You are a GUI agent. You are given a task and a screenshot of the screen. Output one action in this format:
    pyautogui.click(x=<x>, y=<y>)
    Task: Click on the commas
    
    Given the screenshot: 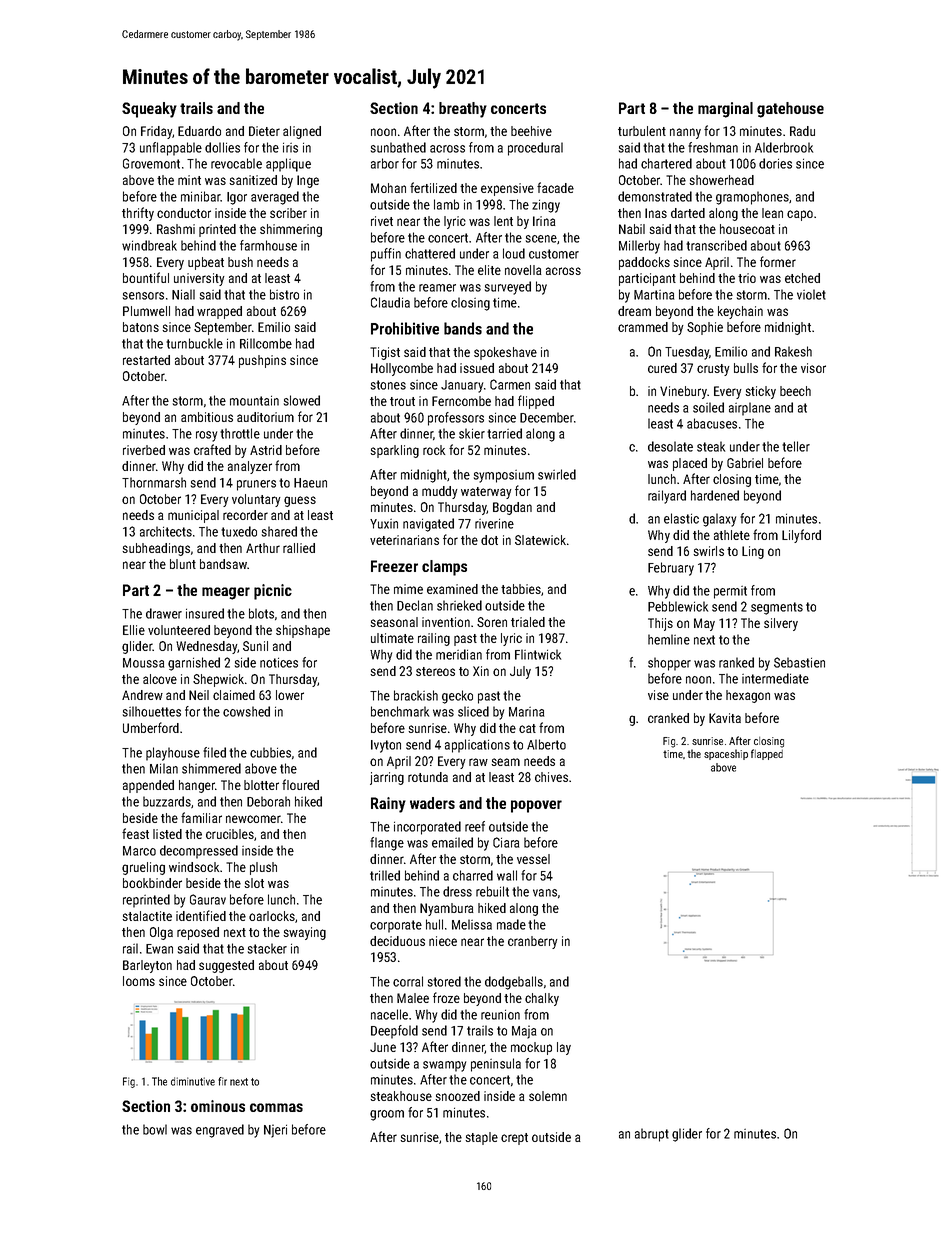 What is the action you would take?
    pyautogui.click(x=276, y=1107)
